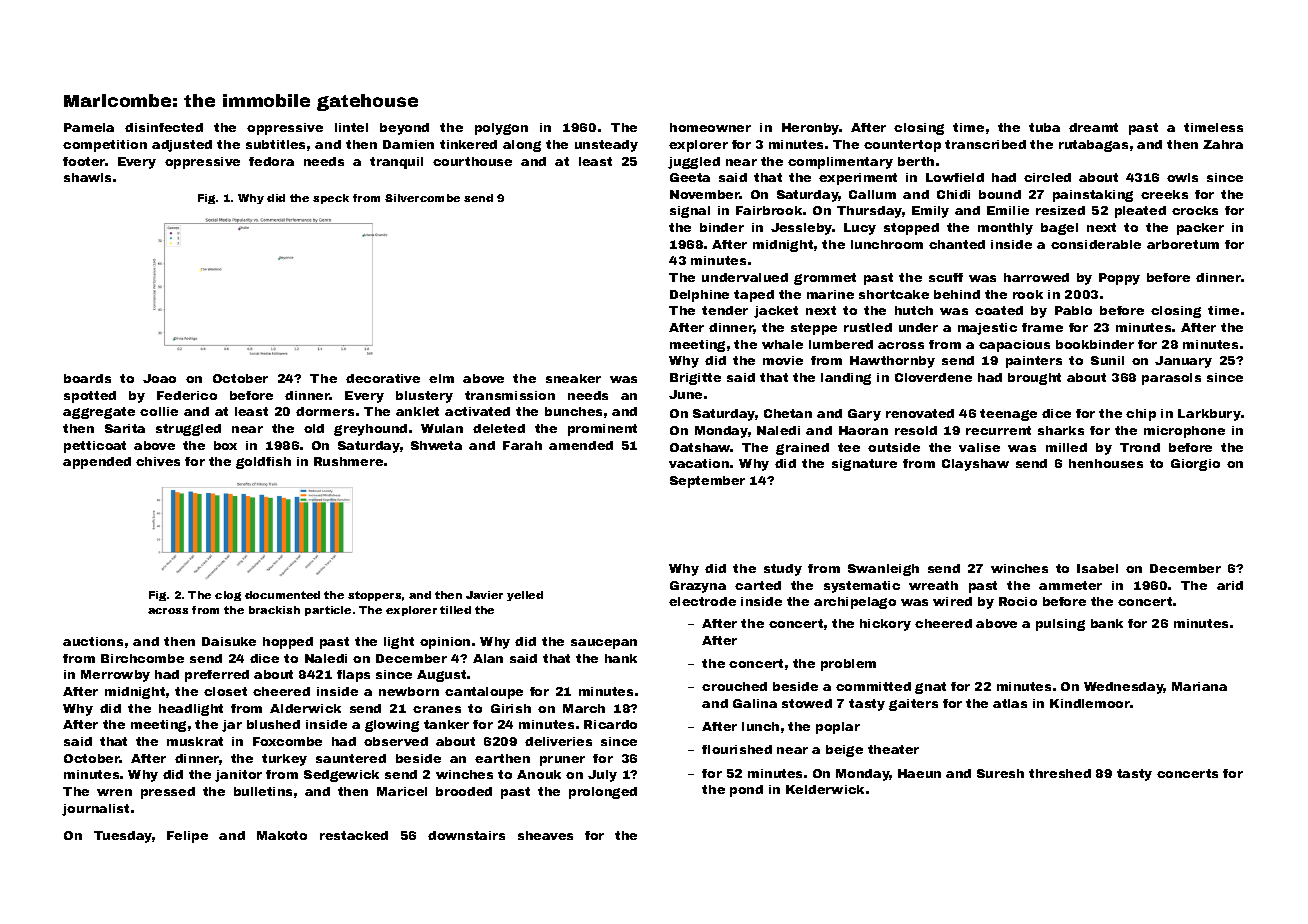  Describe the element at coordinates (115, 676) in the page. I see `Merrowby` at that location.
